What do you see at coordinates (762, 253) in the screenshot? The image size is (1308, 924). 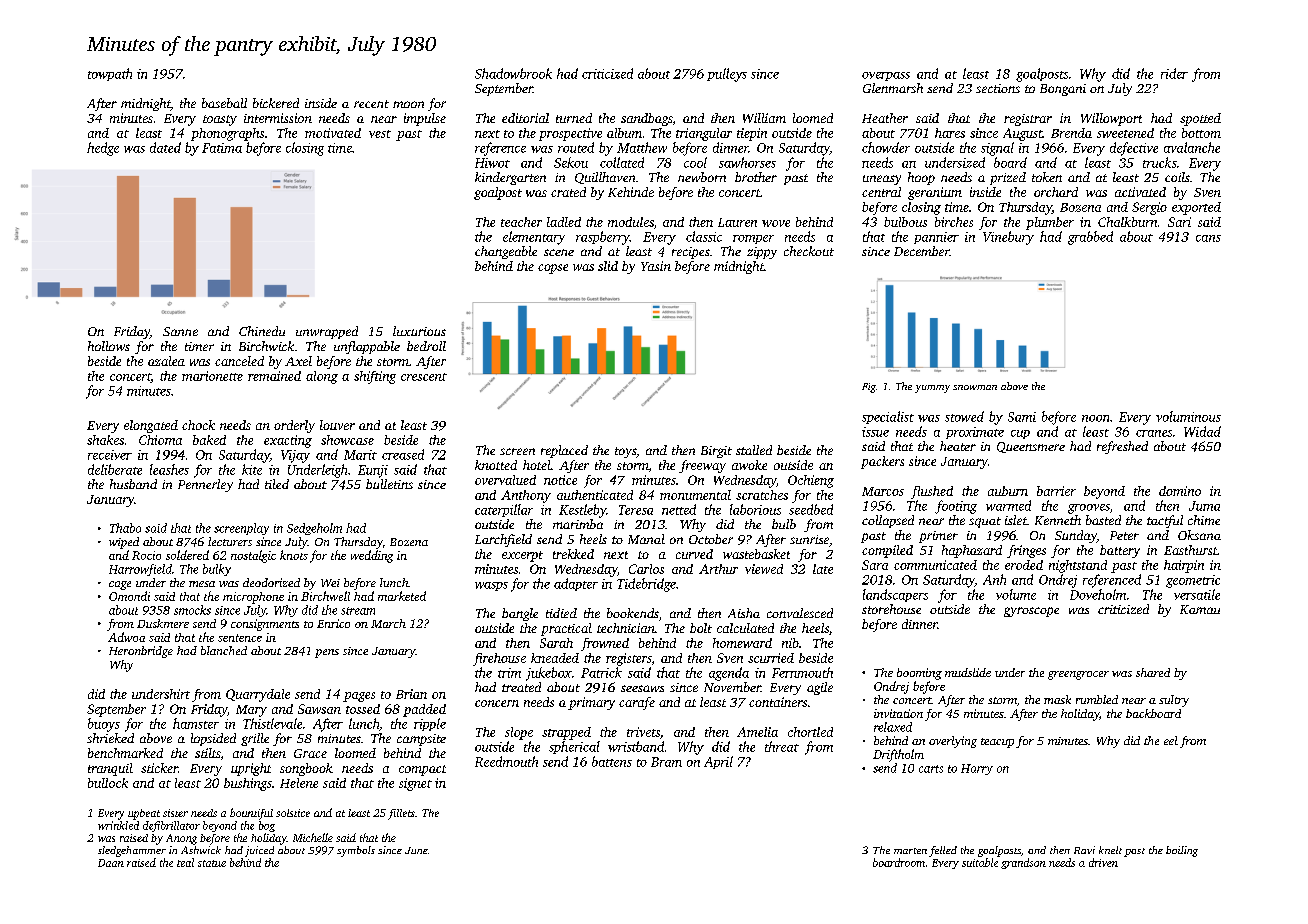 I see `zippy` at bounding box center [762, 253].
